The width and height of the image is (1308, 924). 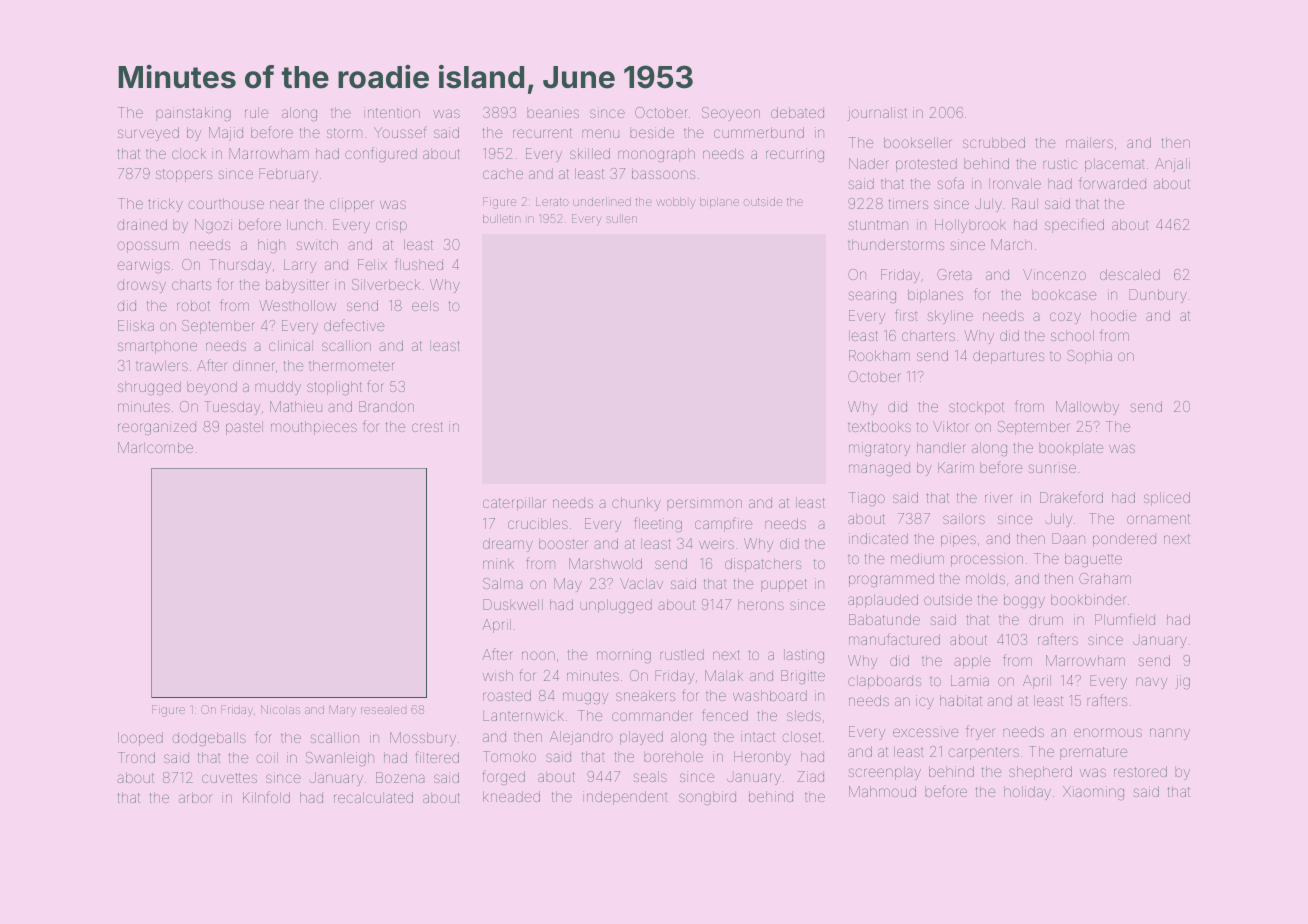 What do you see at coordinates (511, 796) in the image?
I see `kneaded` at bounding box center [511, 796].
